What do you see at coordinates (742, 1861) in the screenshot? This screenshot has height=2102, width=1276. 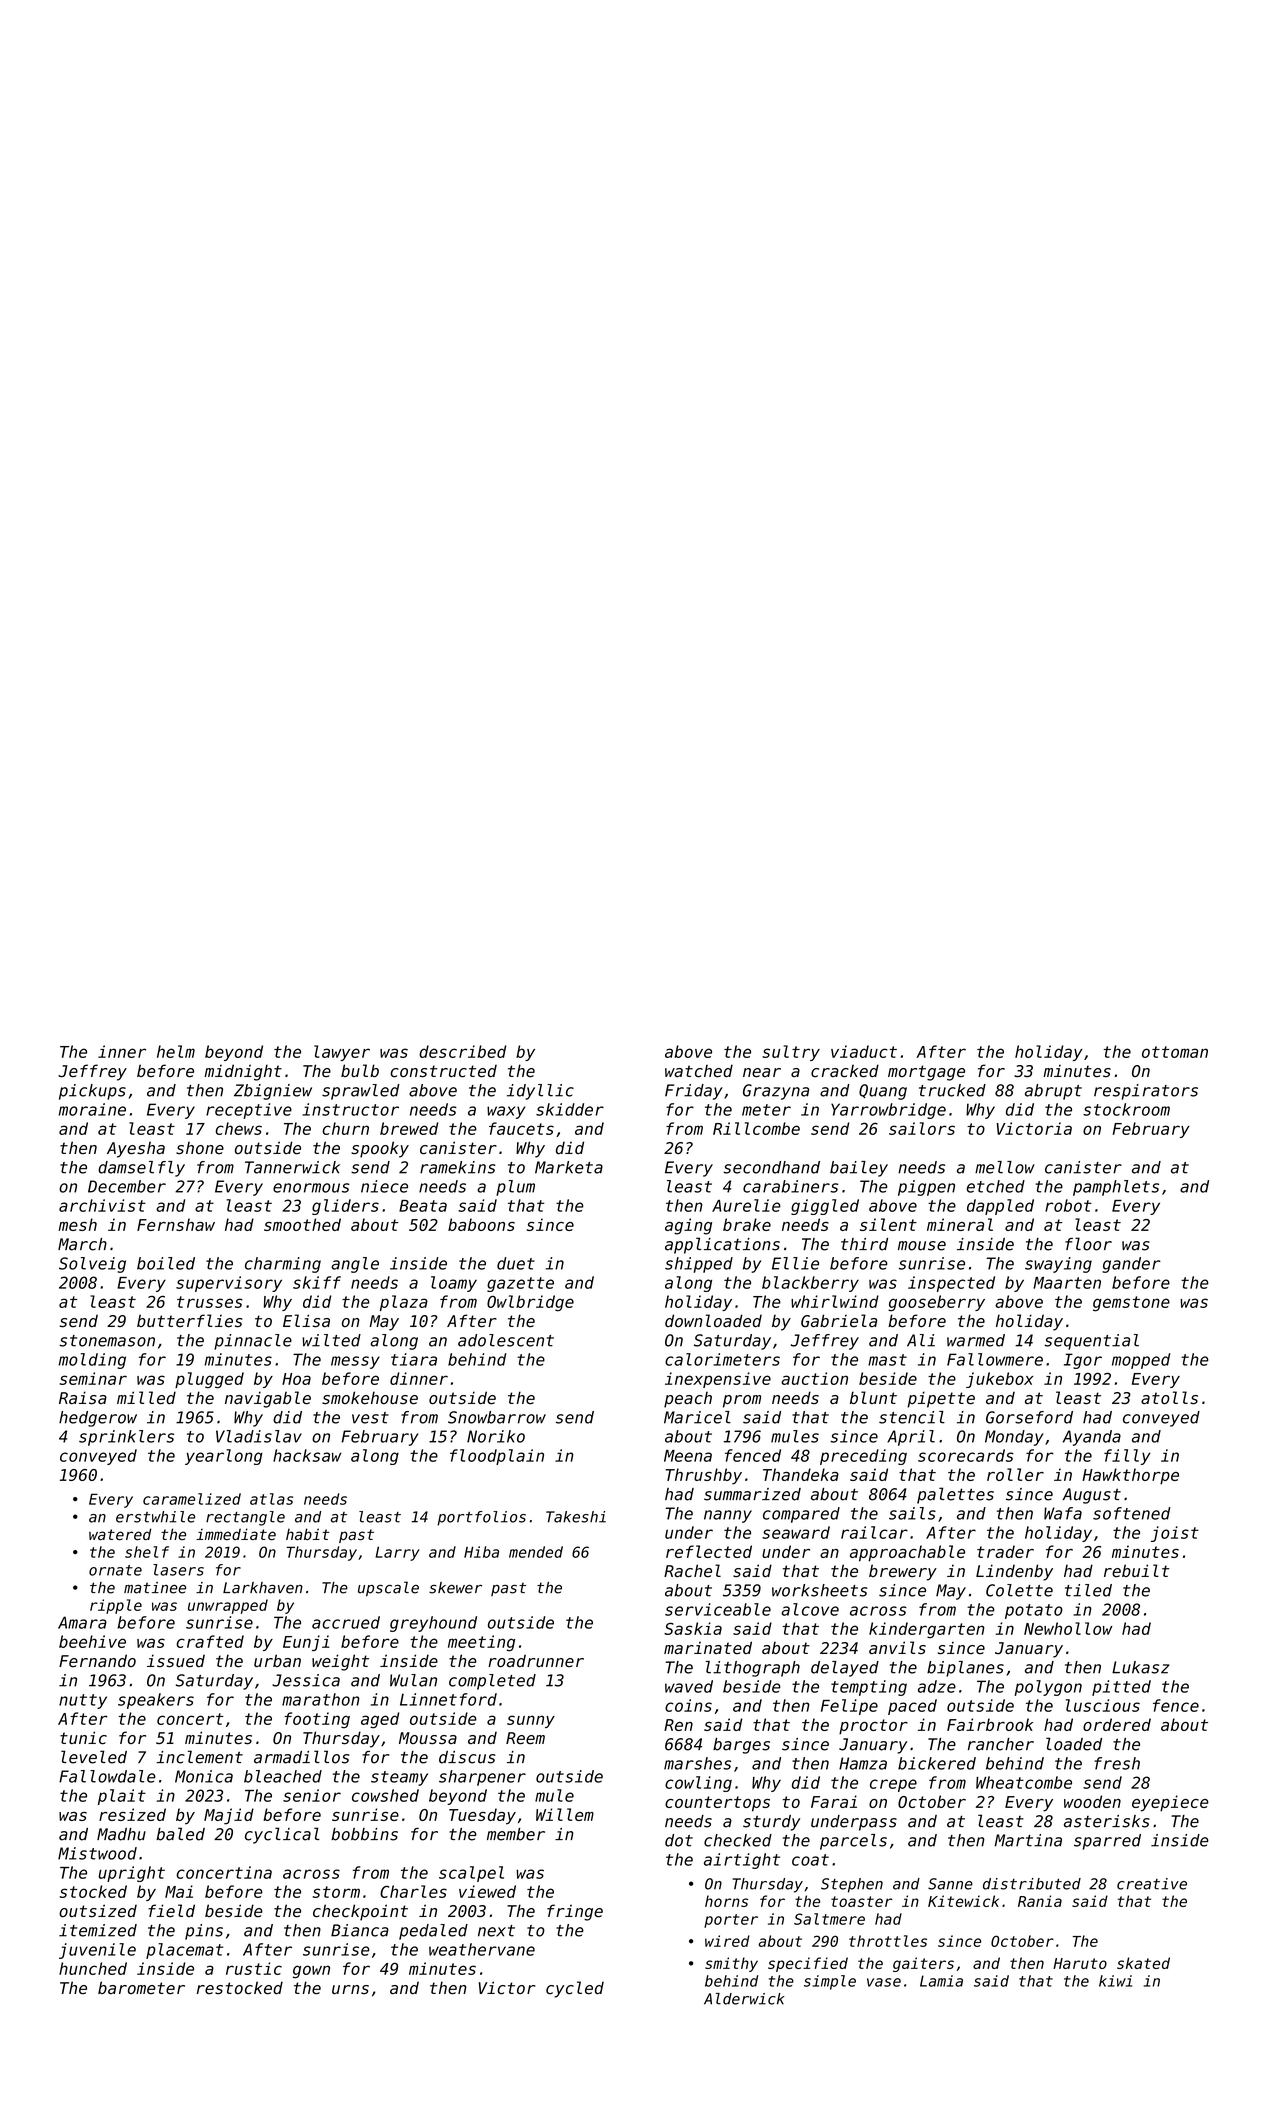 I see `airtight` at bounding box center [742, 1861].
